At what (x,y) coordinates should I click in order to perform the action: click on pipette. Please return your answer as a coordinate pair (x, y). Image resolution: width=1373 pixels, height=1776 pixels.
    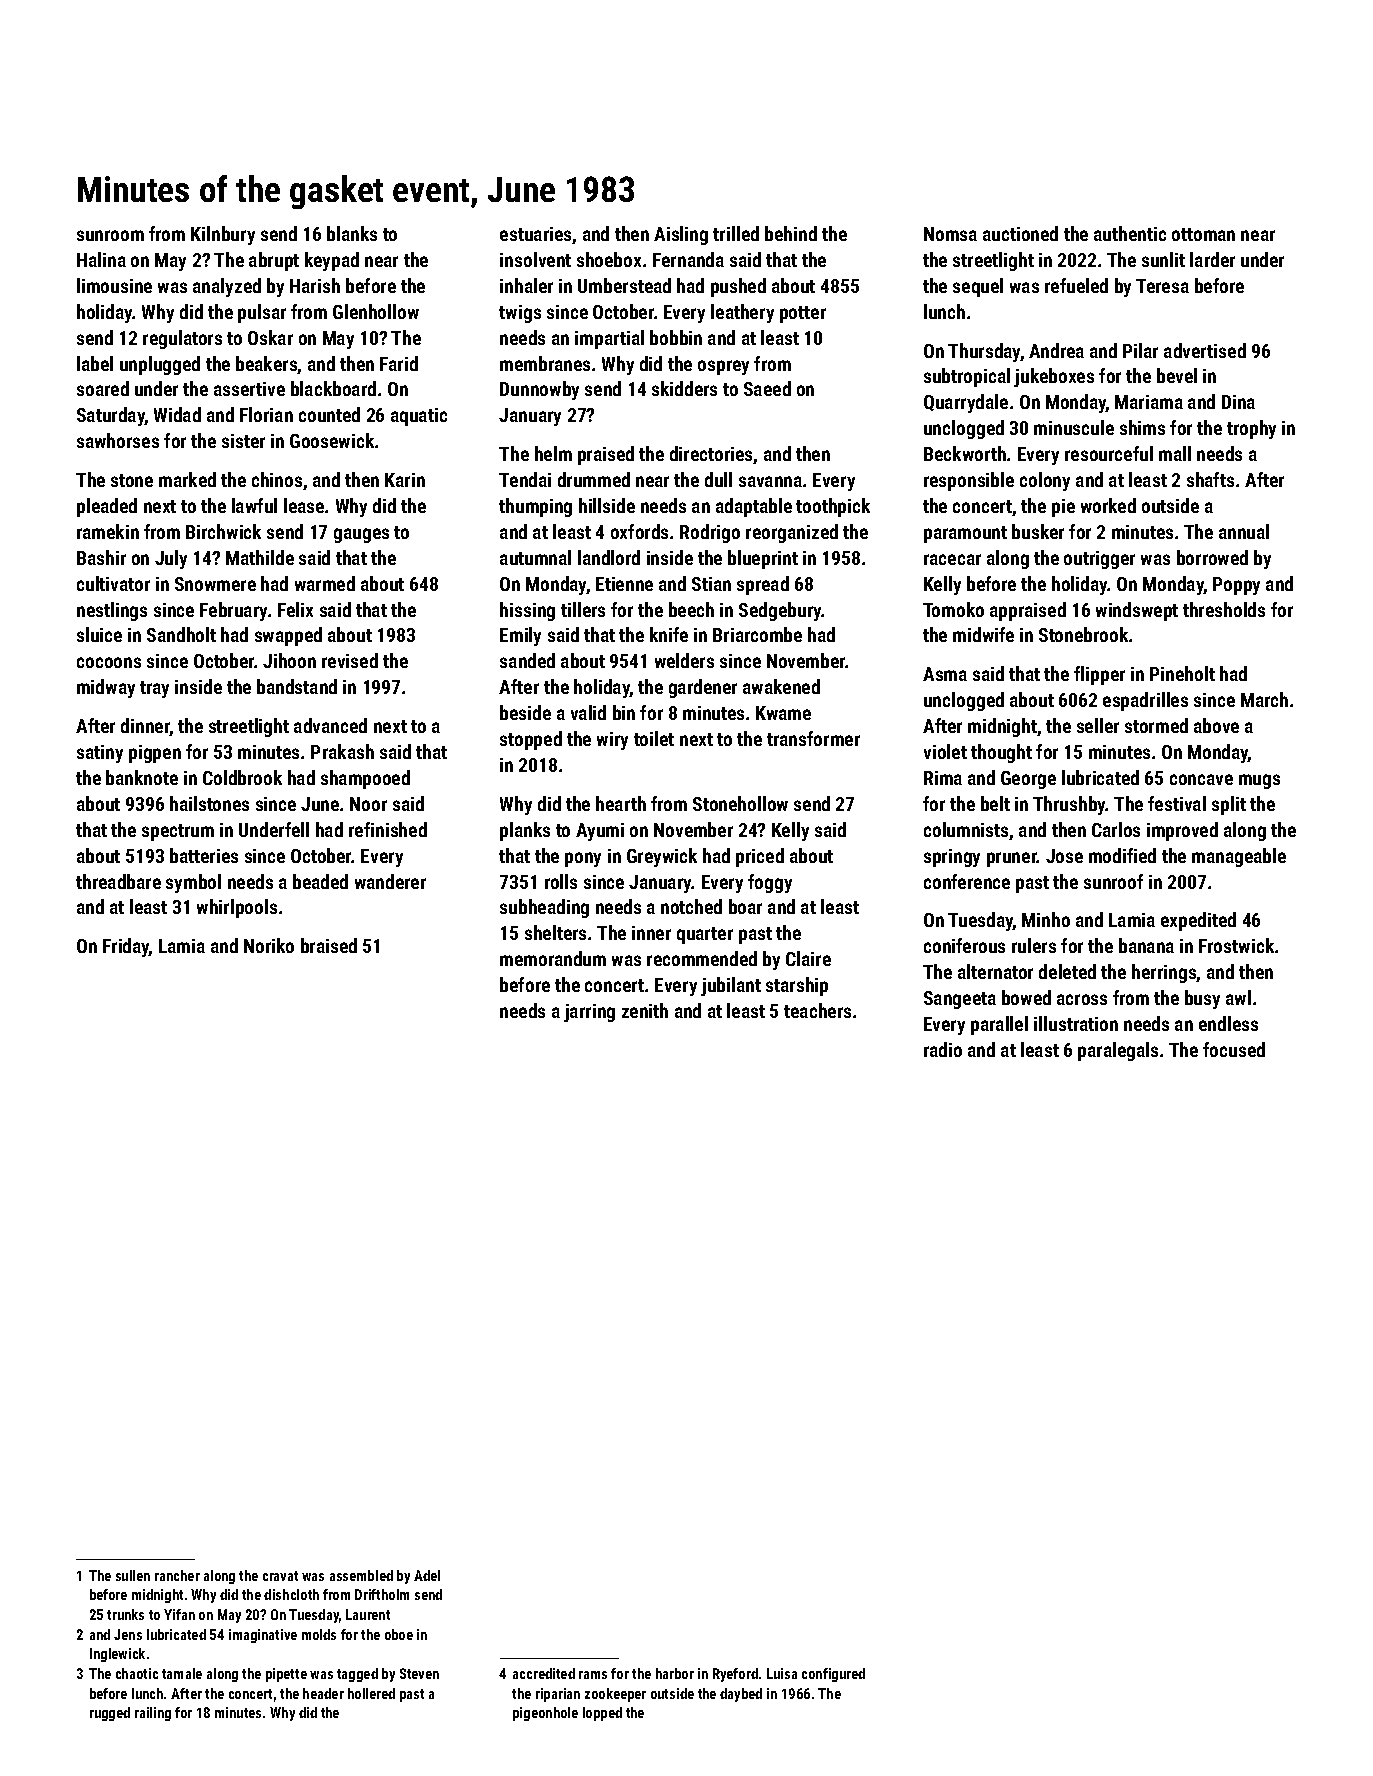
    Looking at the image, I should click on (286, 1675).
